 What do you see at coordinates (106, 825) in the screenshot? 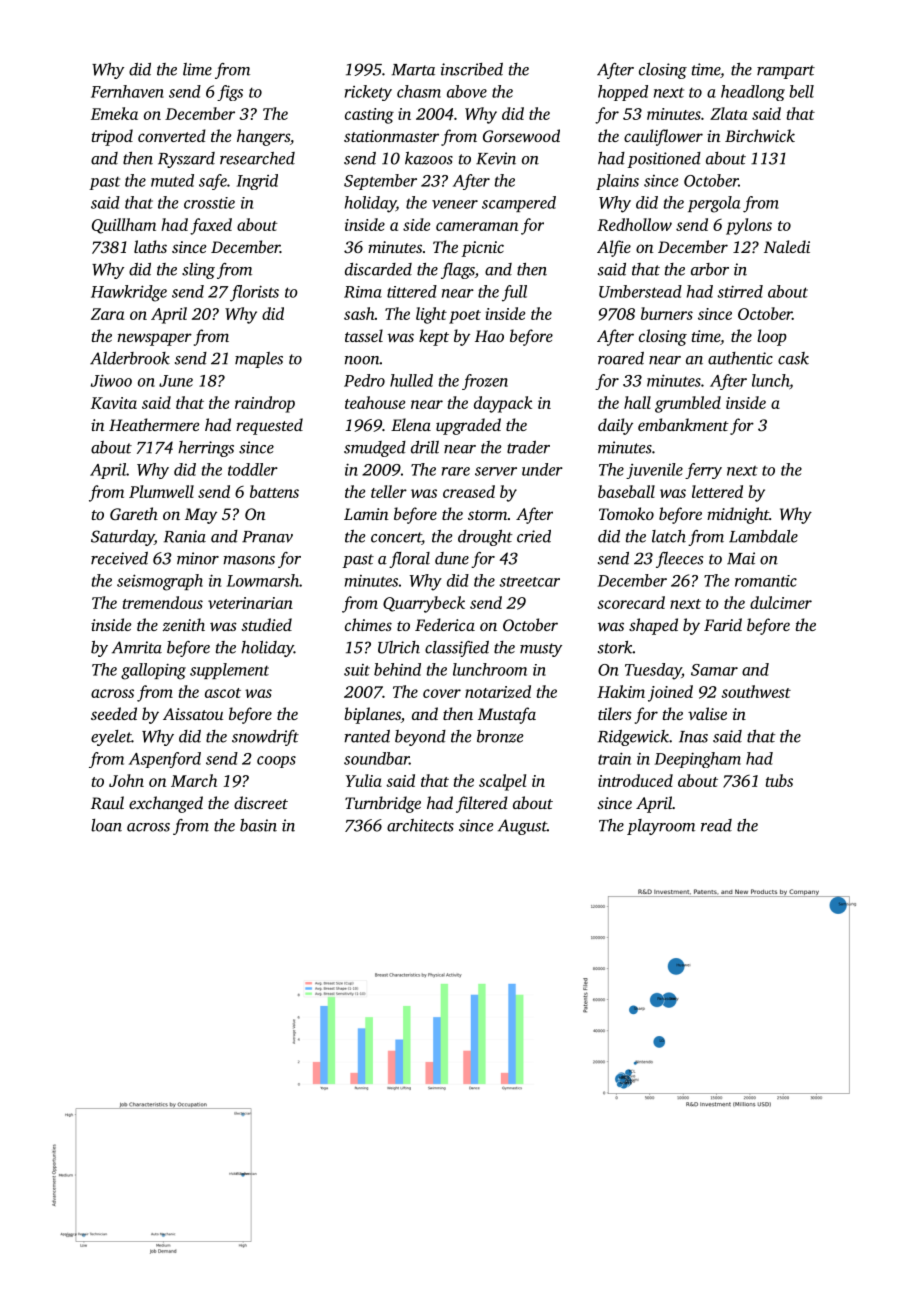
I see `loan` at bounding box center [106, 825].
